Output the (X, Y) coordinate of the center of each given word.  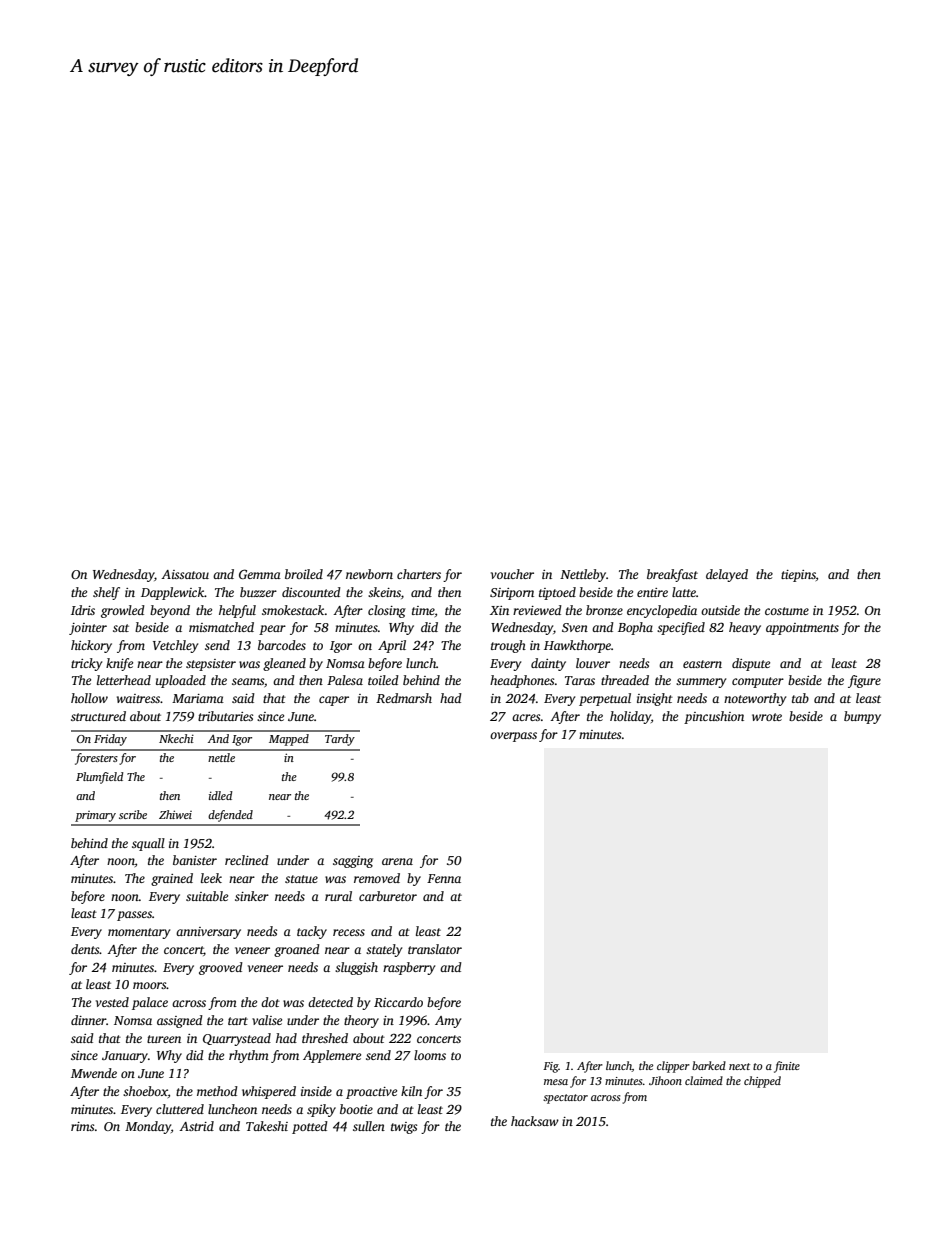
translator (435, 949)
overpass (513, 737)
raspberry (409, 968)
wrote (767, 717)
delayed (727, 575)
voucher (512, 574)
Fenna (444, 878)
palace (150, 1003)
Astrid (196, 1126)
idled (221, 795)
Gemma (260, 574)
